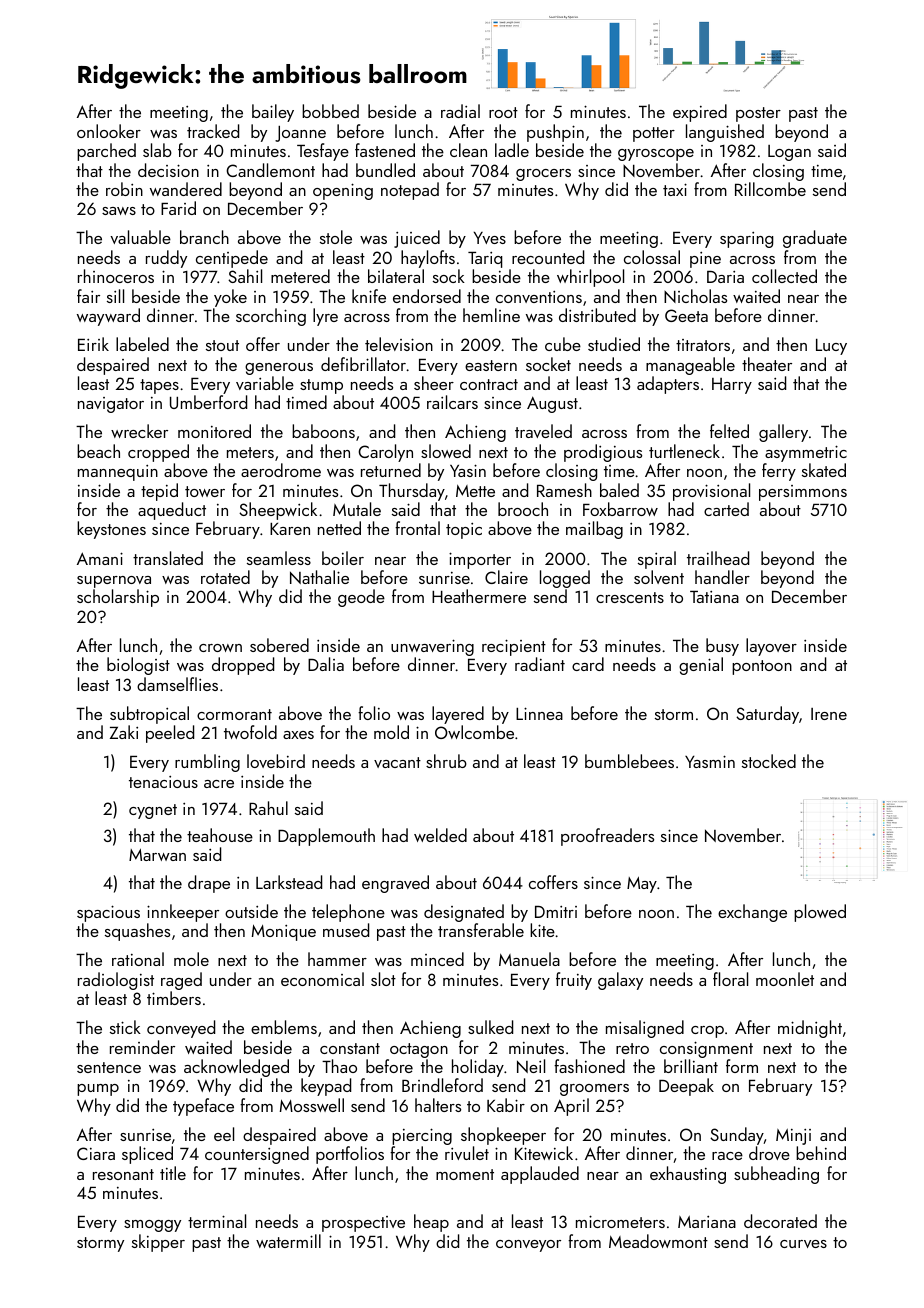 The width and height of the screenshot is (924, 1308). What do you see at coordinates (630, 597) in the screenshot?
I see `crescents` at bounding box center [630, 597].
